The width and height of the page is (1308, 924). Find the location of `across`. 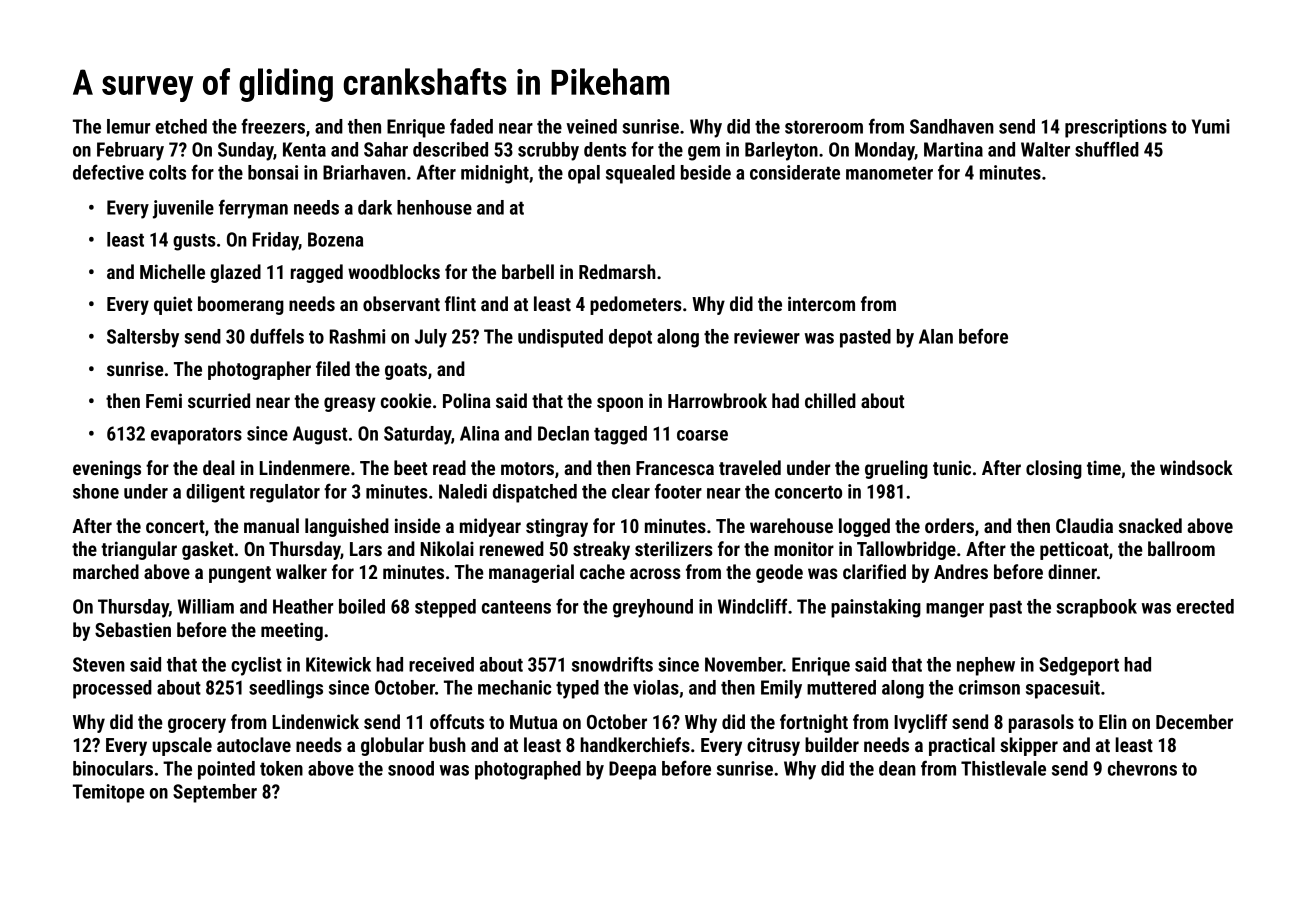

across is located at coordinates (655, 573).
